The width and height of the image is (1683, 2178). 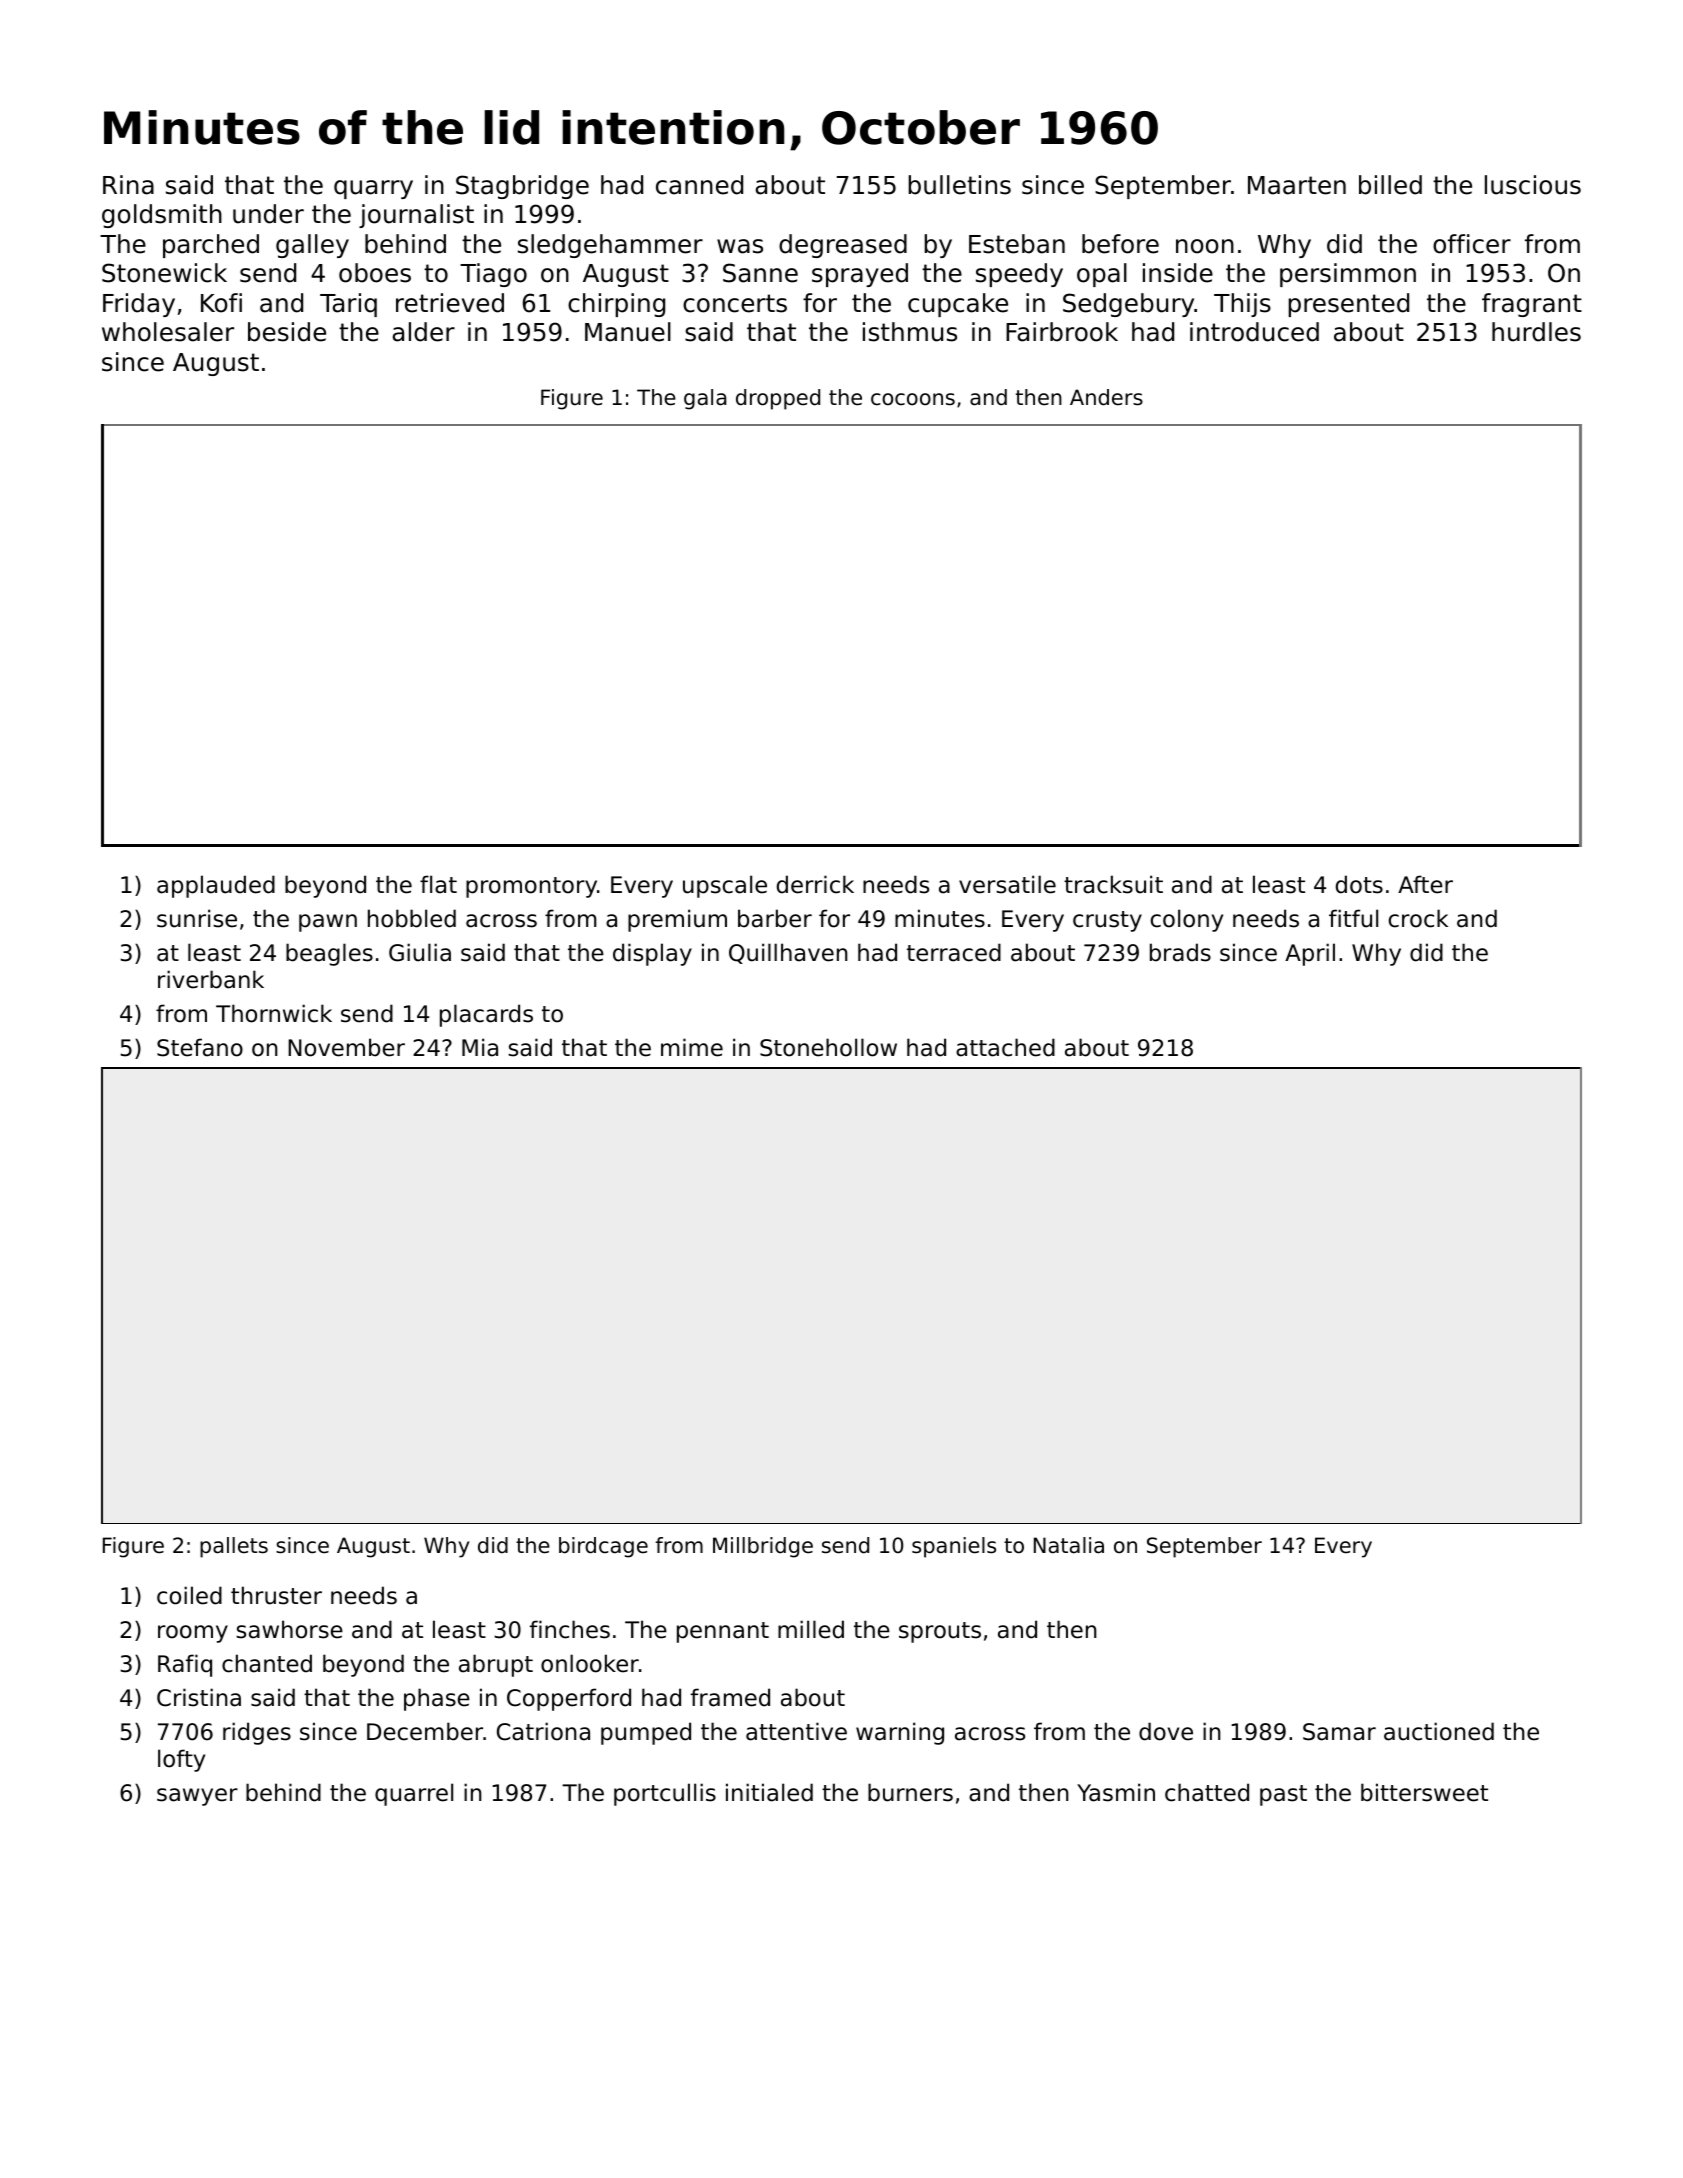 I want to click on initialed, so click(x=769, y=1792).
